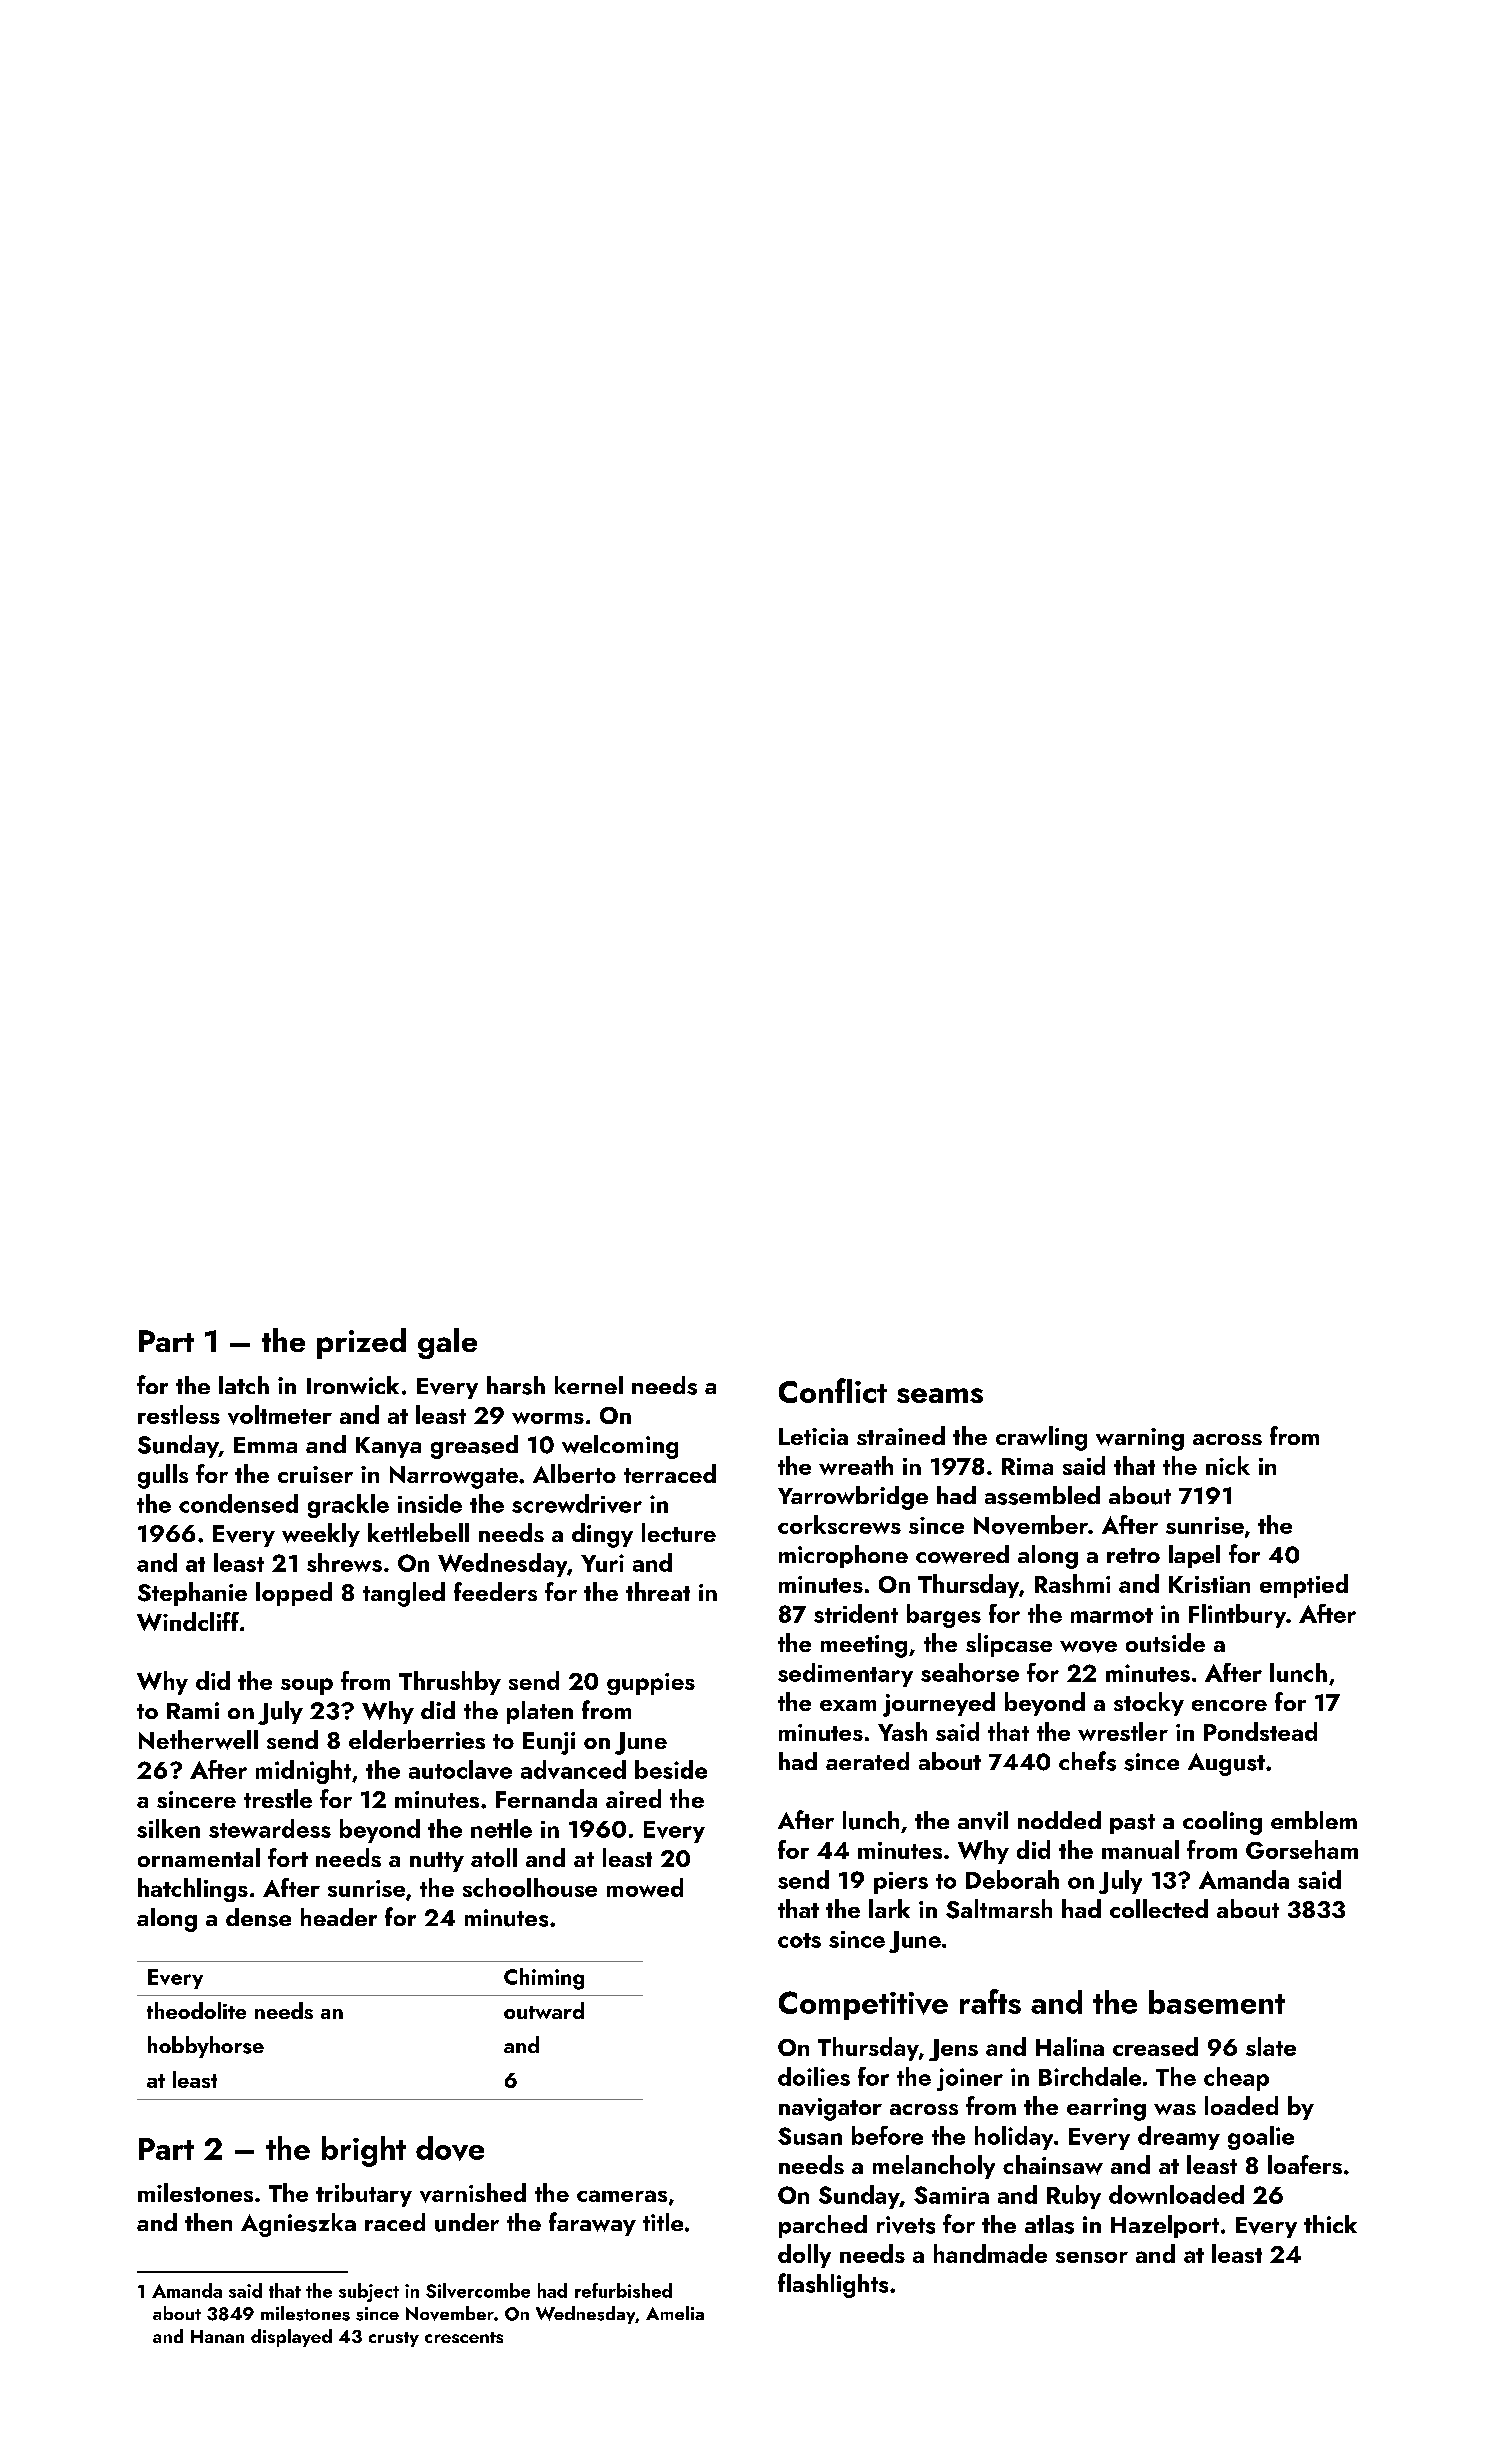 This screenshot has height=2464, width=1496. Describe the element at coordinates (244, 1385) in the screenshot. I see `latch` at that location.
